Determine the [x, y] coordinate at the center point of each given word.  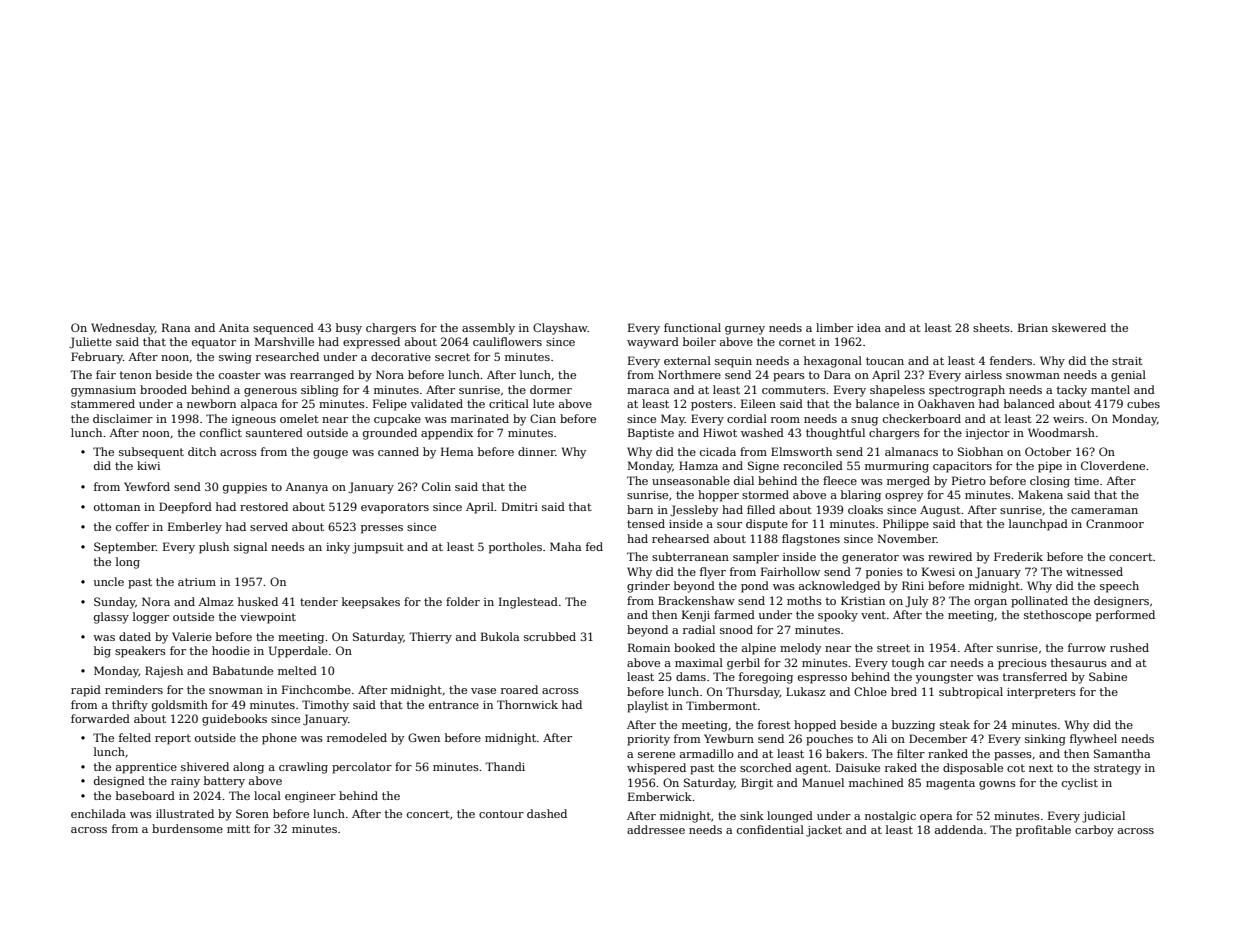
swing [235, 358]
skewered [1079, 327]
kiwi [148, 465]
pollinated [1039, 602]
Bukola [500, 636]
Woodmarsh [1061, 432]
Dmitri [520, 506]
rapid [86, 691]
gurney [745, 330]
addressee [656, 829]
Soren [252, 813]
